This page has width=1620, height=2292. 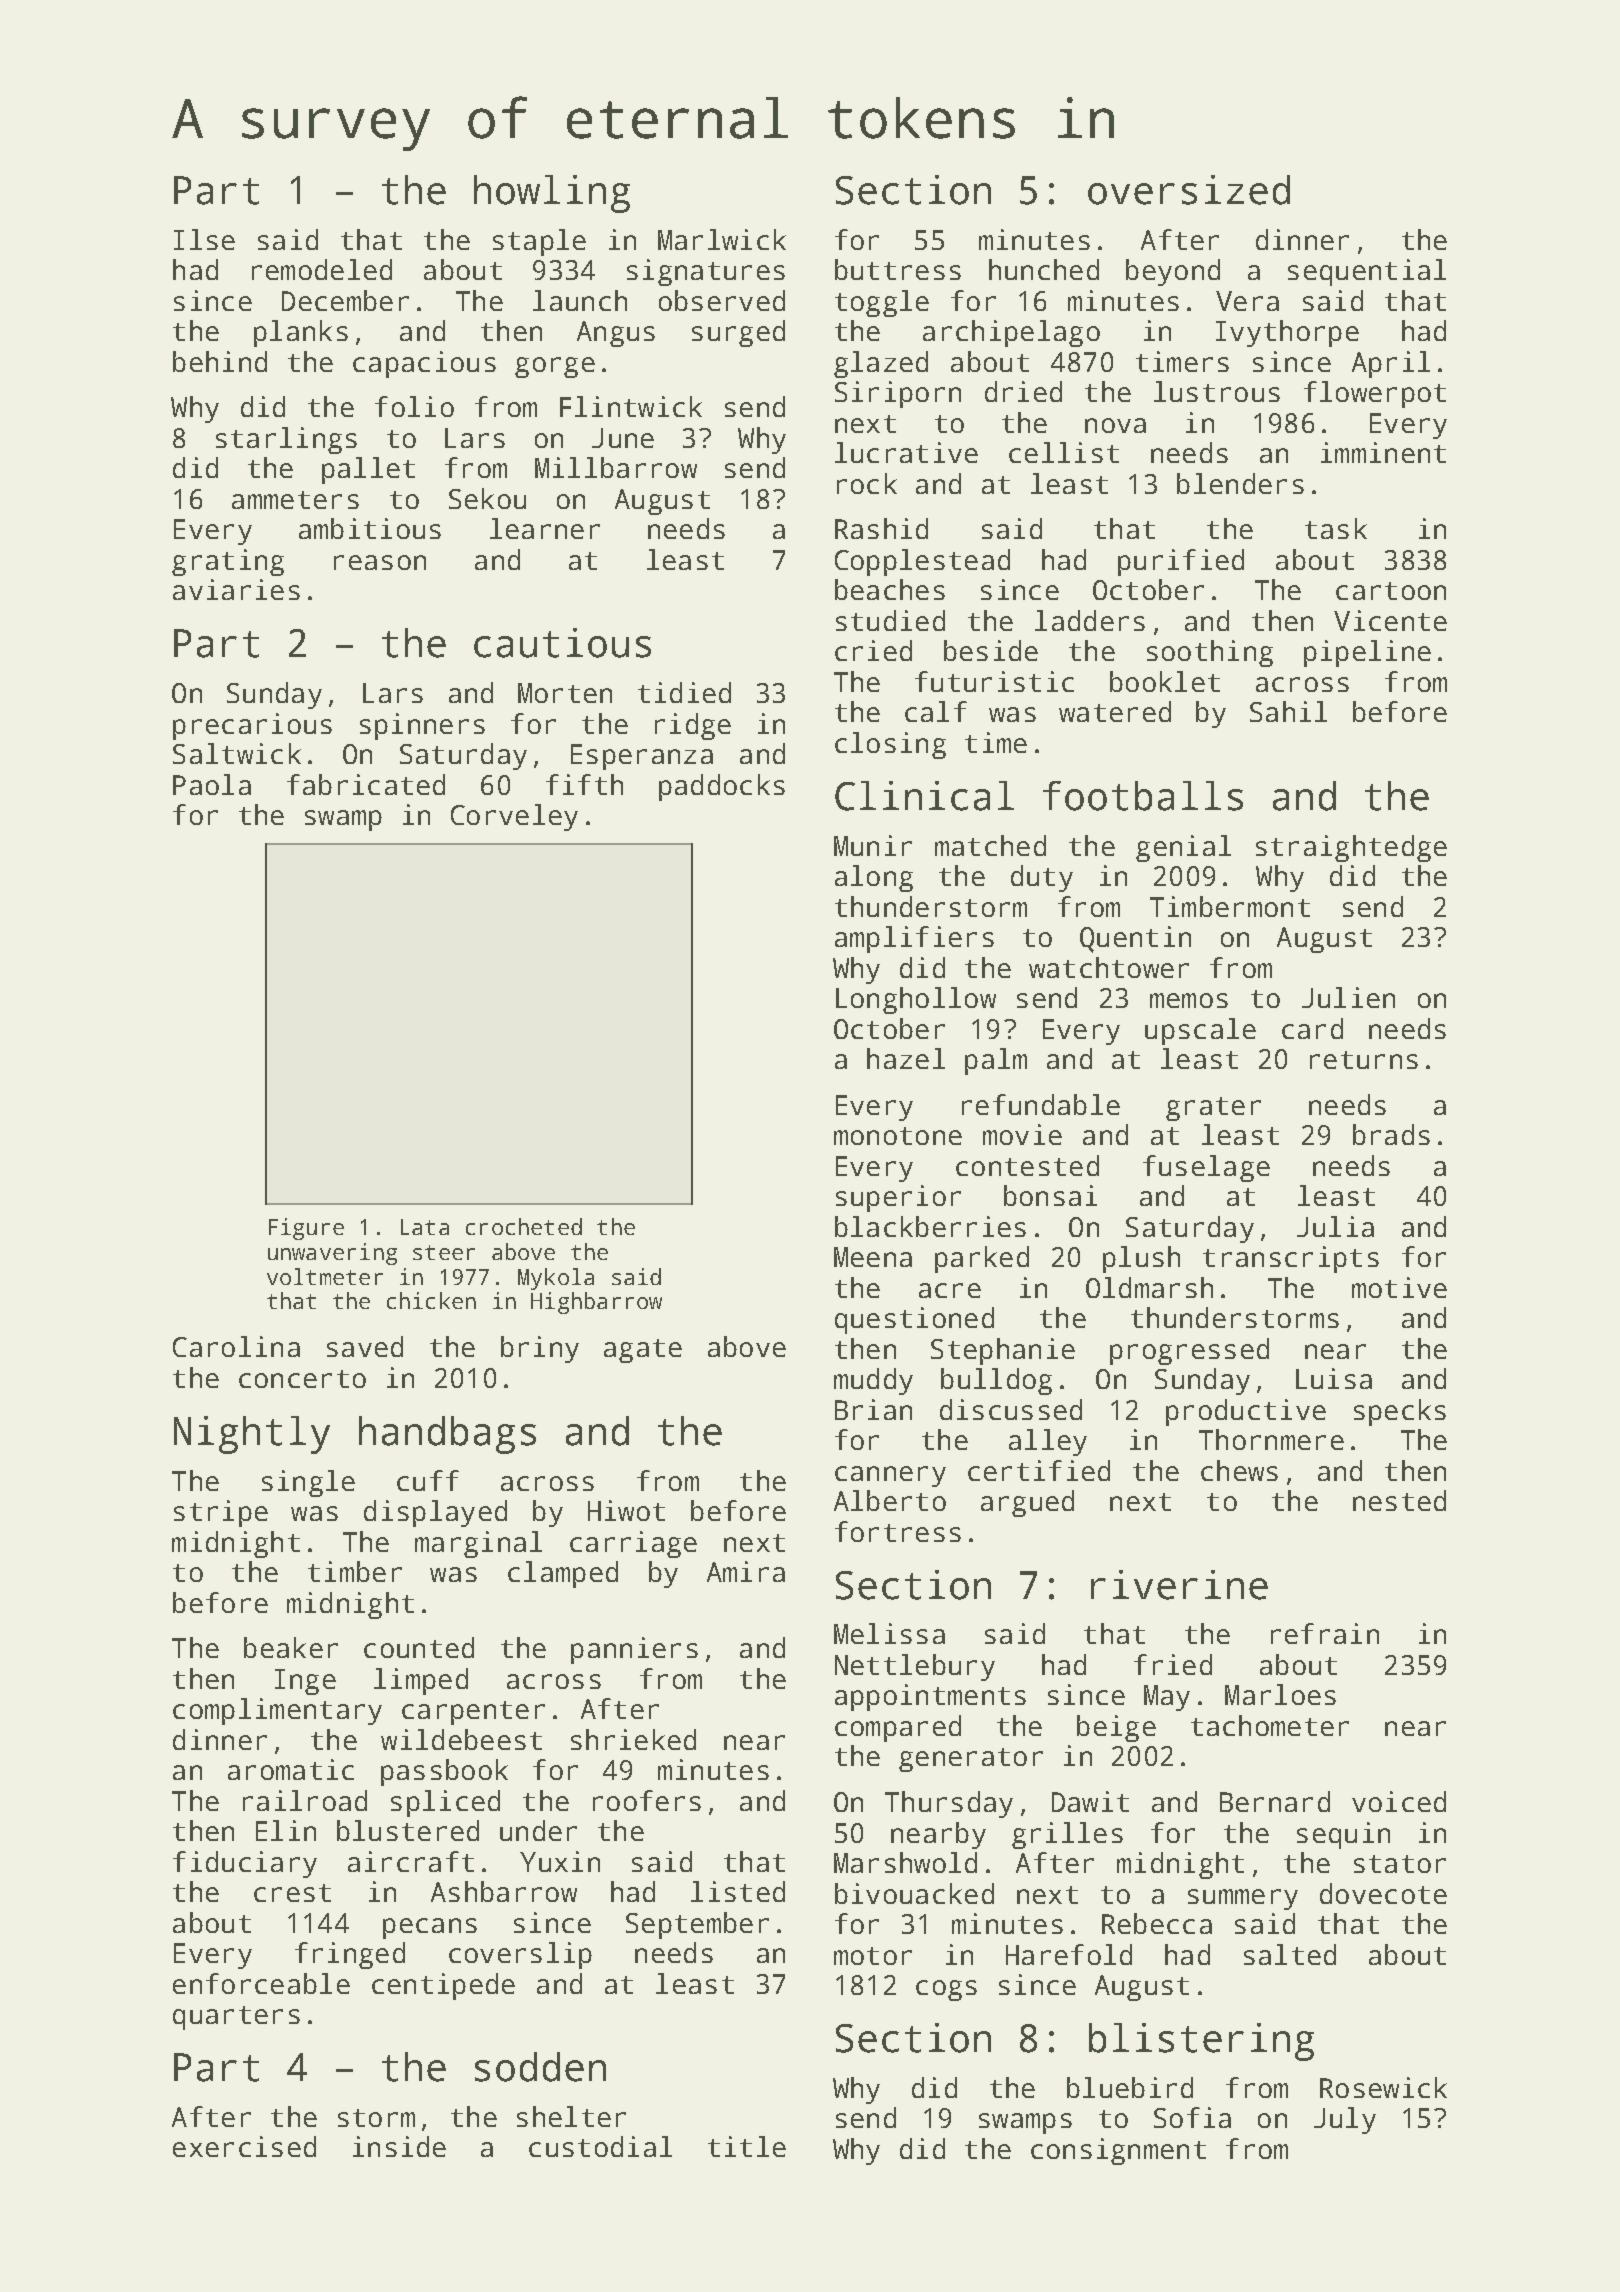 What do you see at coordinates (873, 845) in the page?
I see `Munir` at bounding box center [873, 845].
